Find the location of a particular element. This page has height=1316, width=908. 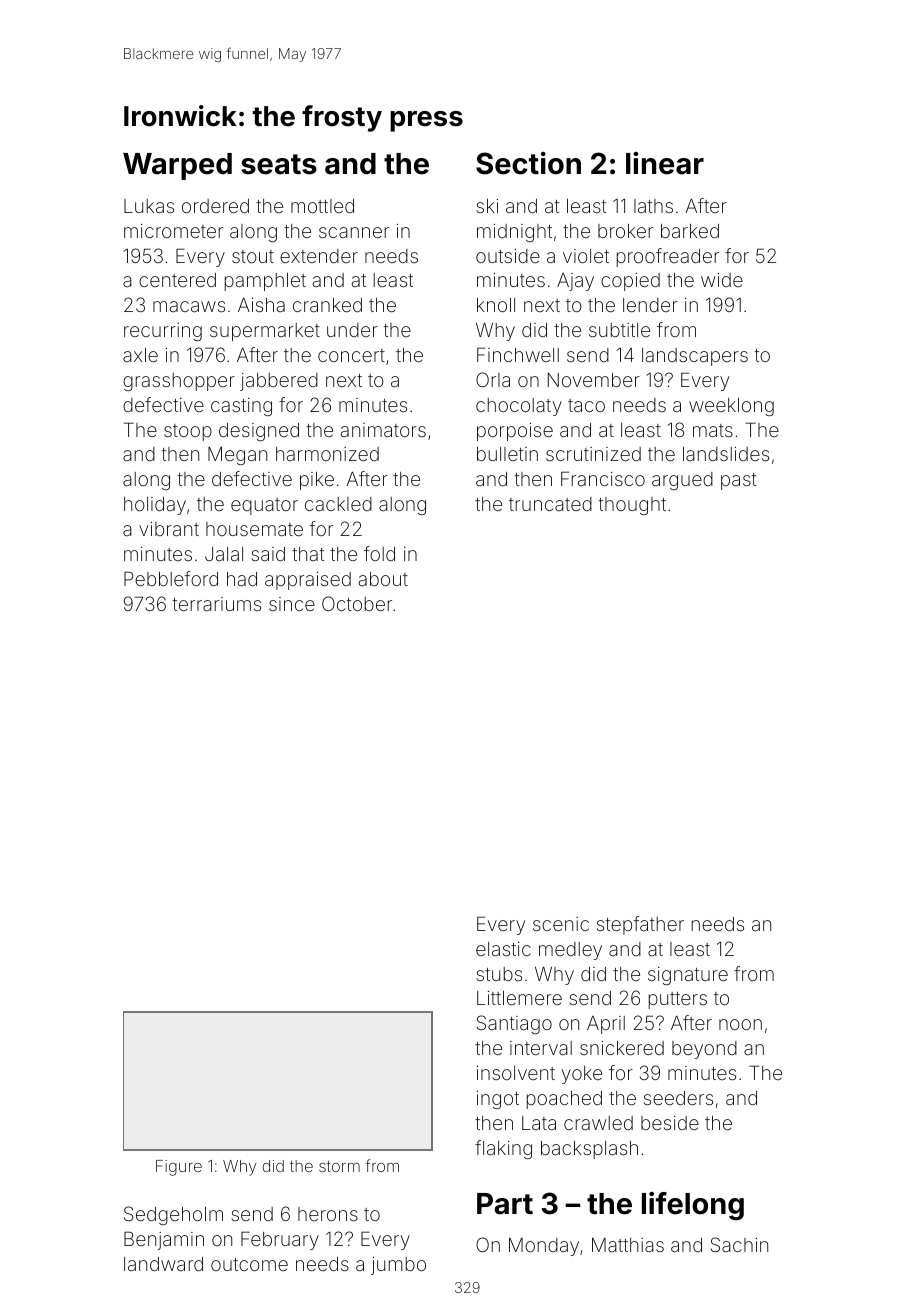

broker is located at coordinates (625, 231).
